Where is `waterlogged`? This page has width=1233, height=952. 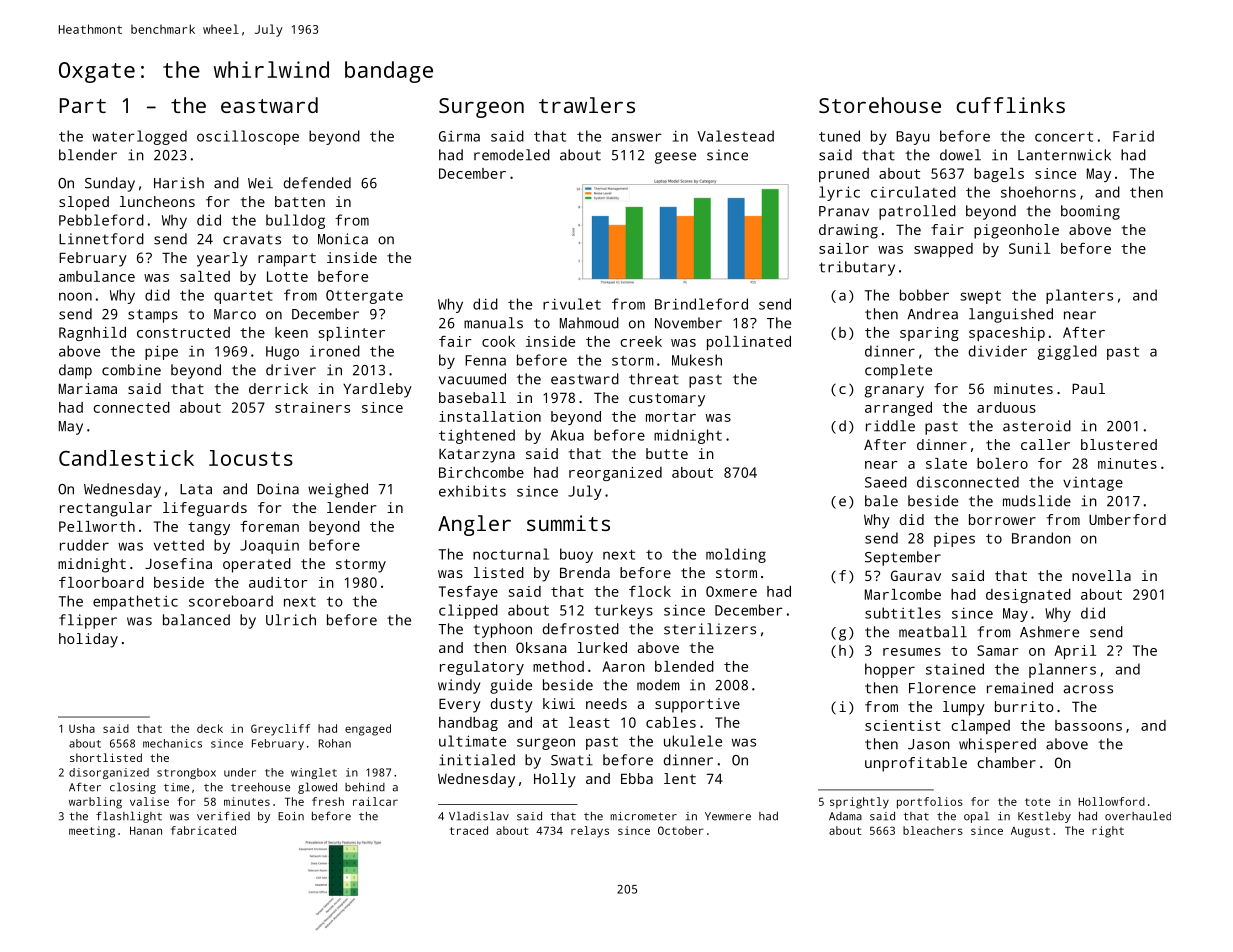
waterlogged is located at coordinates (139, 137).
